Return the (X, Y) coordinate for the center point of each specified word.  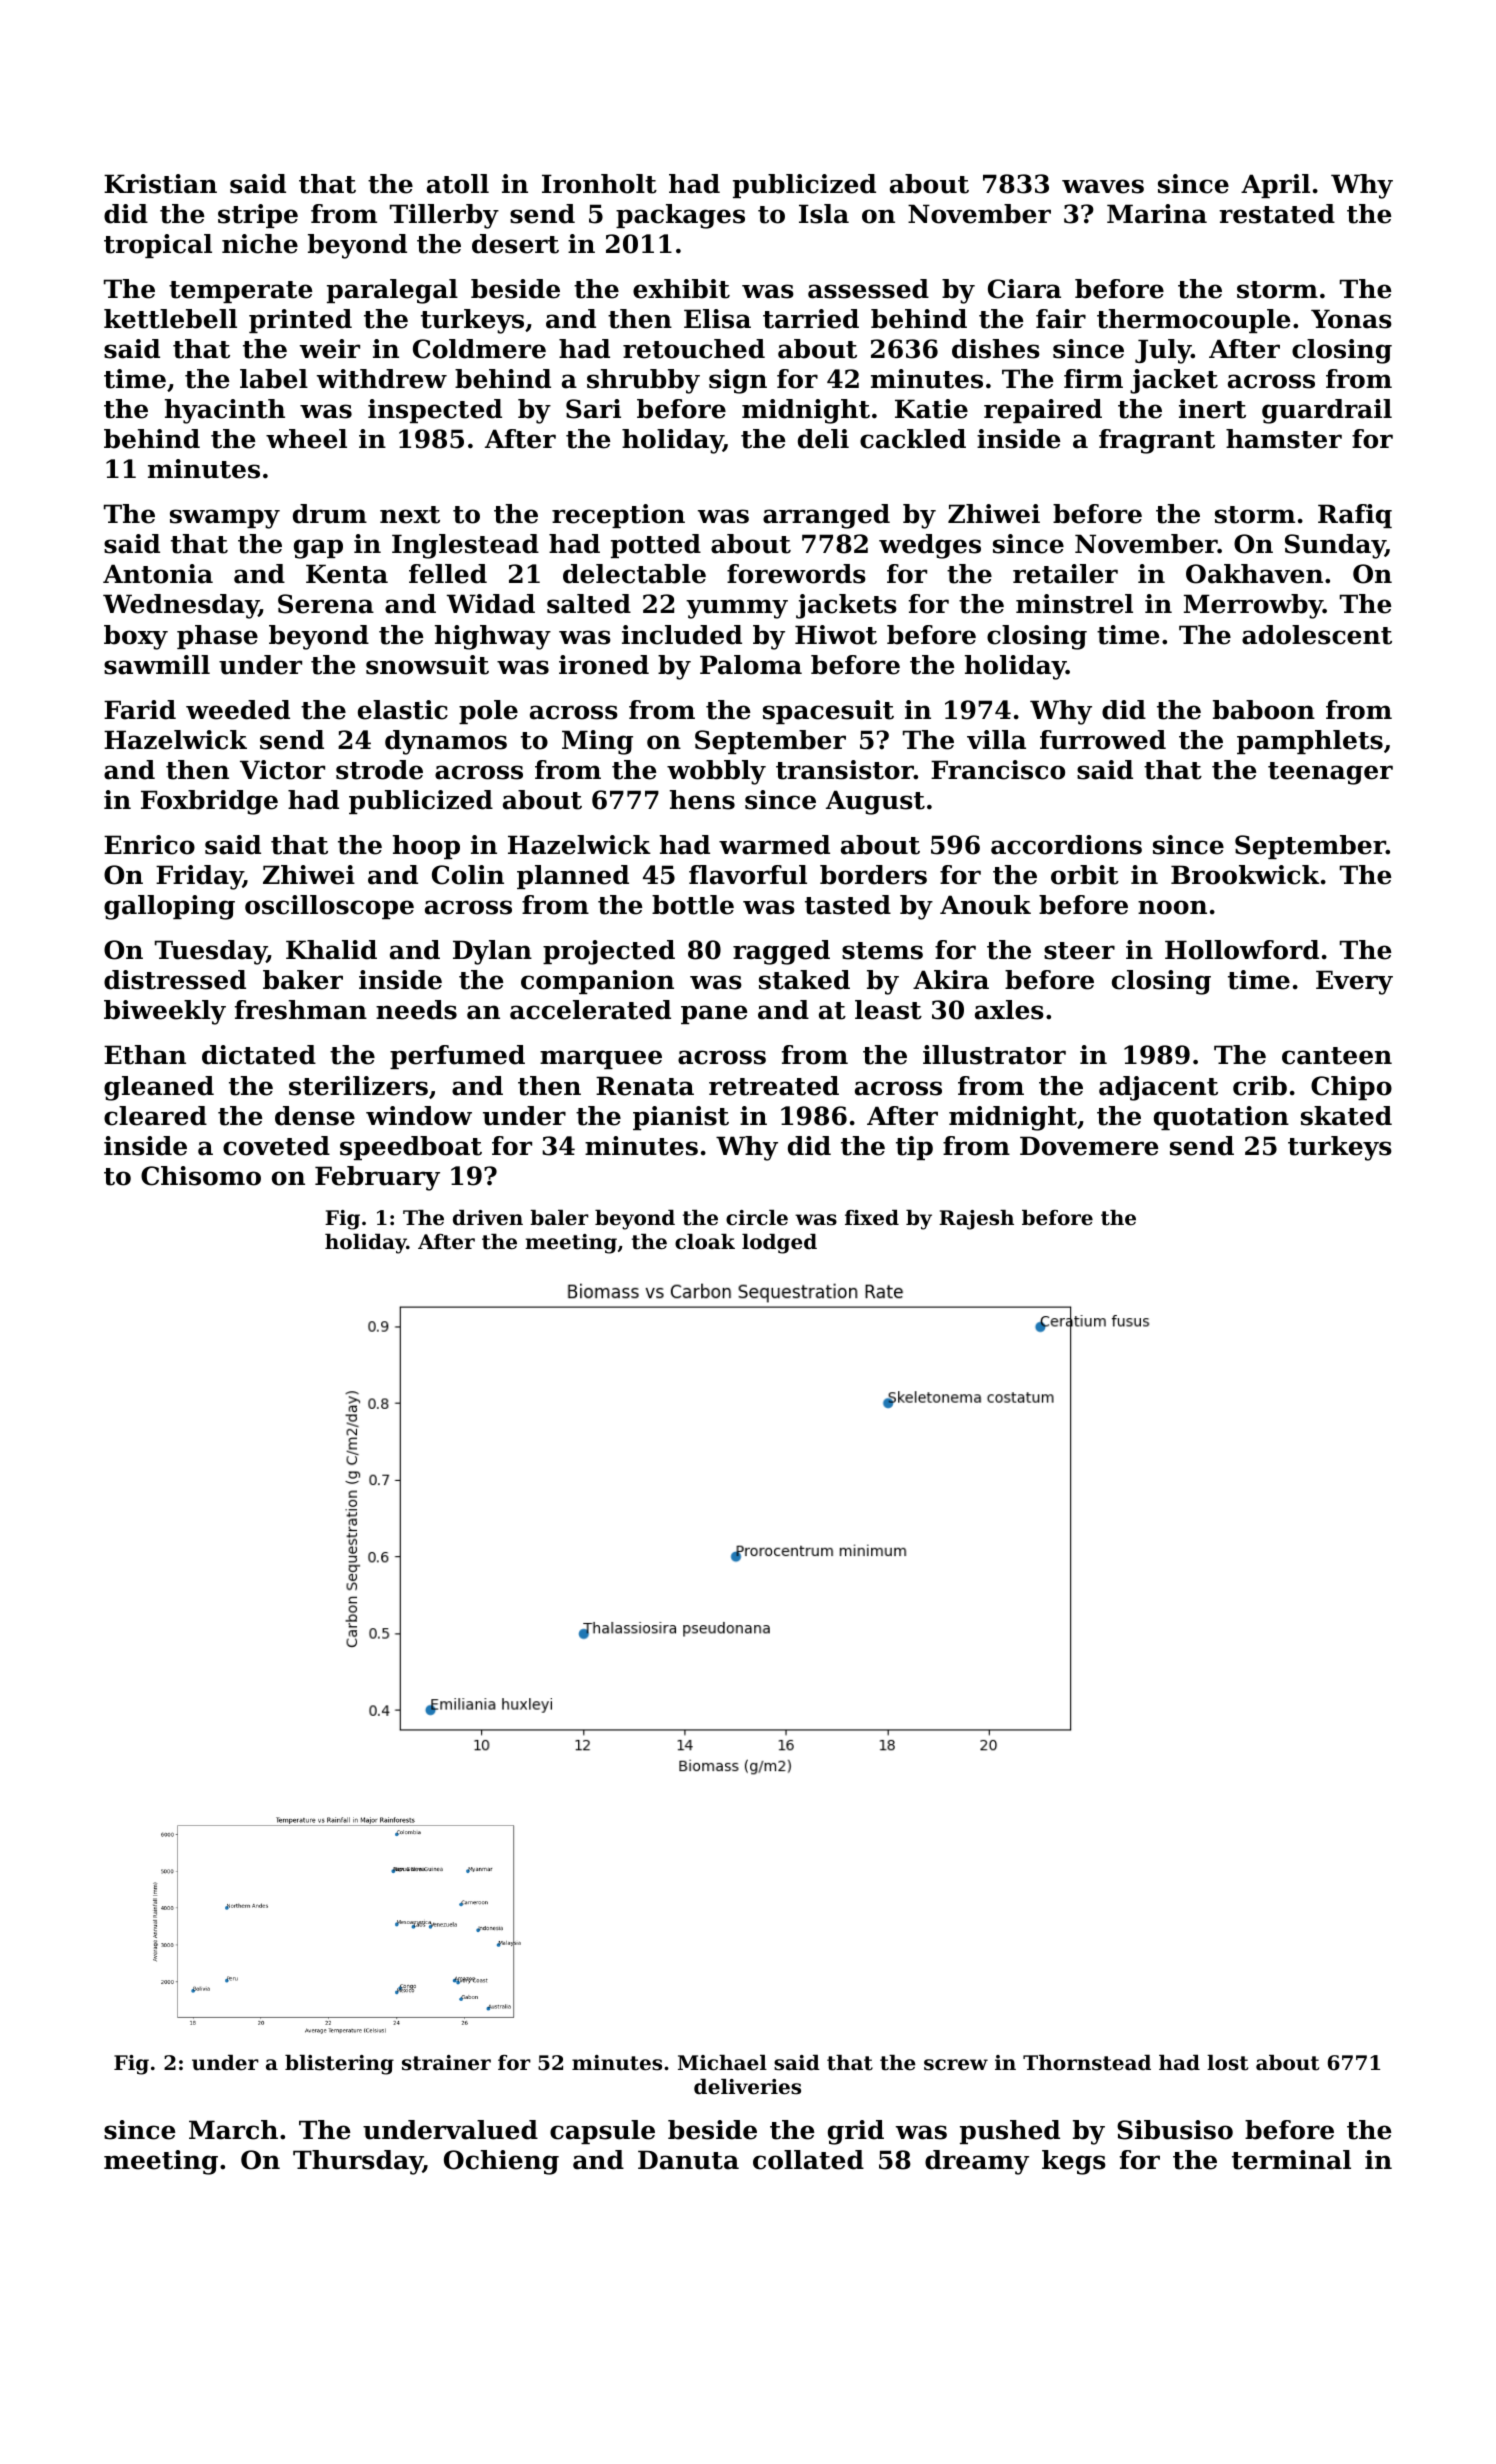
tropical (158, 246)
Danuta (688, 2160)
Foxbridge (209, 802)
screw (956, 2065)
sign (738, 381)
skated (1346, 1116)
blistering (339, 2065)
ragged (781, 952)
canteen (1337, 1056)
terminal (1291, 2160)
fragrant (1157, 441)
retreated (774, 1086)
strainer (446, 2063)
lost (1227, 2063)
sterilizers (358, 1086)
